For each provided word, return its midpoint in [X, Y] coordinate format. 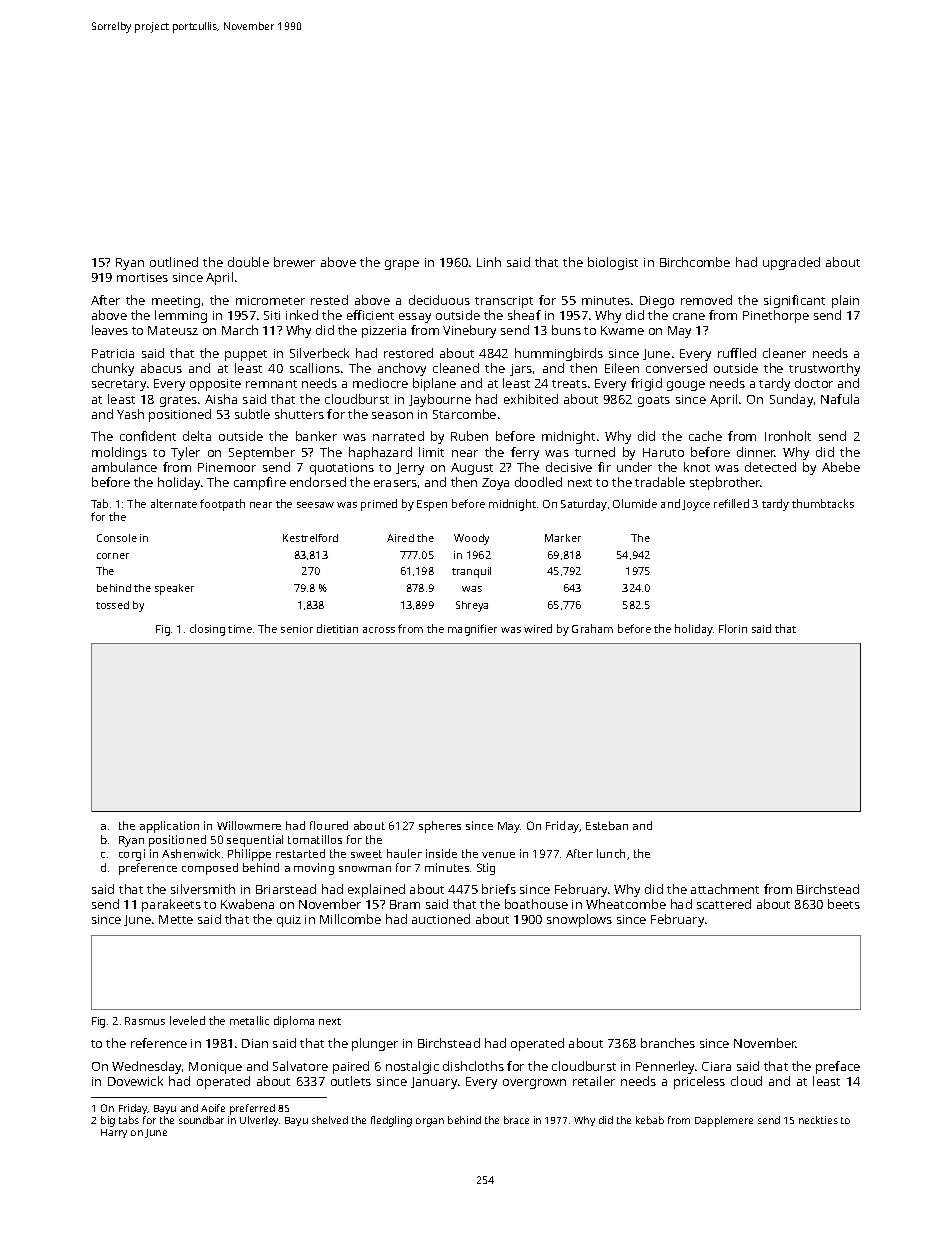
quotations [342, 469]
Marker [563, 538]
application [169, 827]
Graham [592, 628]
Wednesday [146, 1067]
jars [521, 370]
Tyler [185, 453]
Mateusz [173, 330]
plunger [375, 1044]
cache [705, 436]
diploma [294, 1022]
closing [207, 630]
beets [844, 904]
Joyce [696, 505]
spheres [440, 827]
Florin [733, 628]
